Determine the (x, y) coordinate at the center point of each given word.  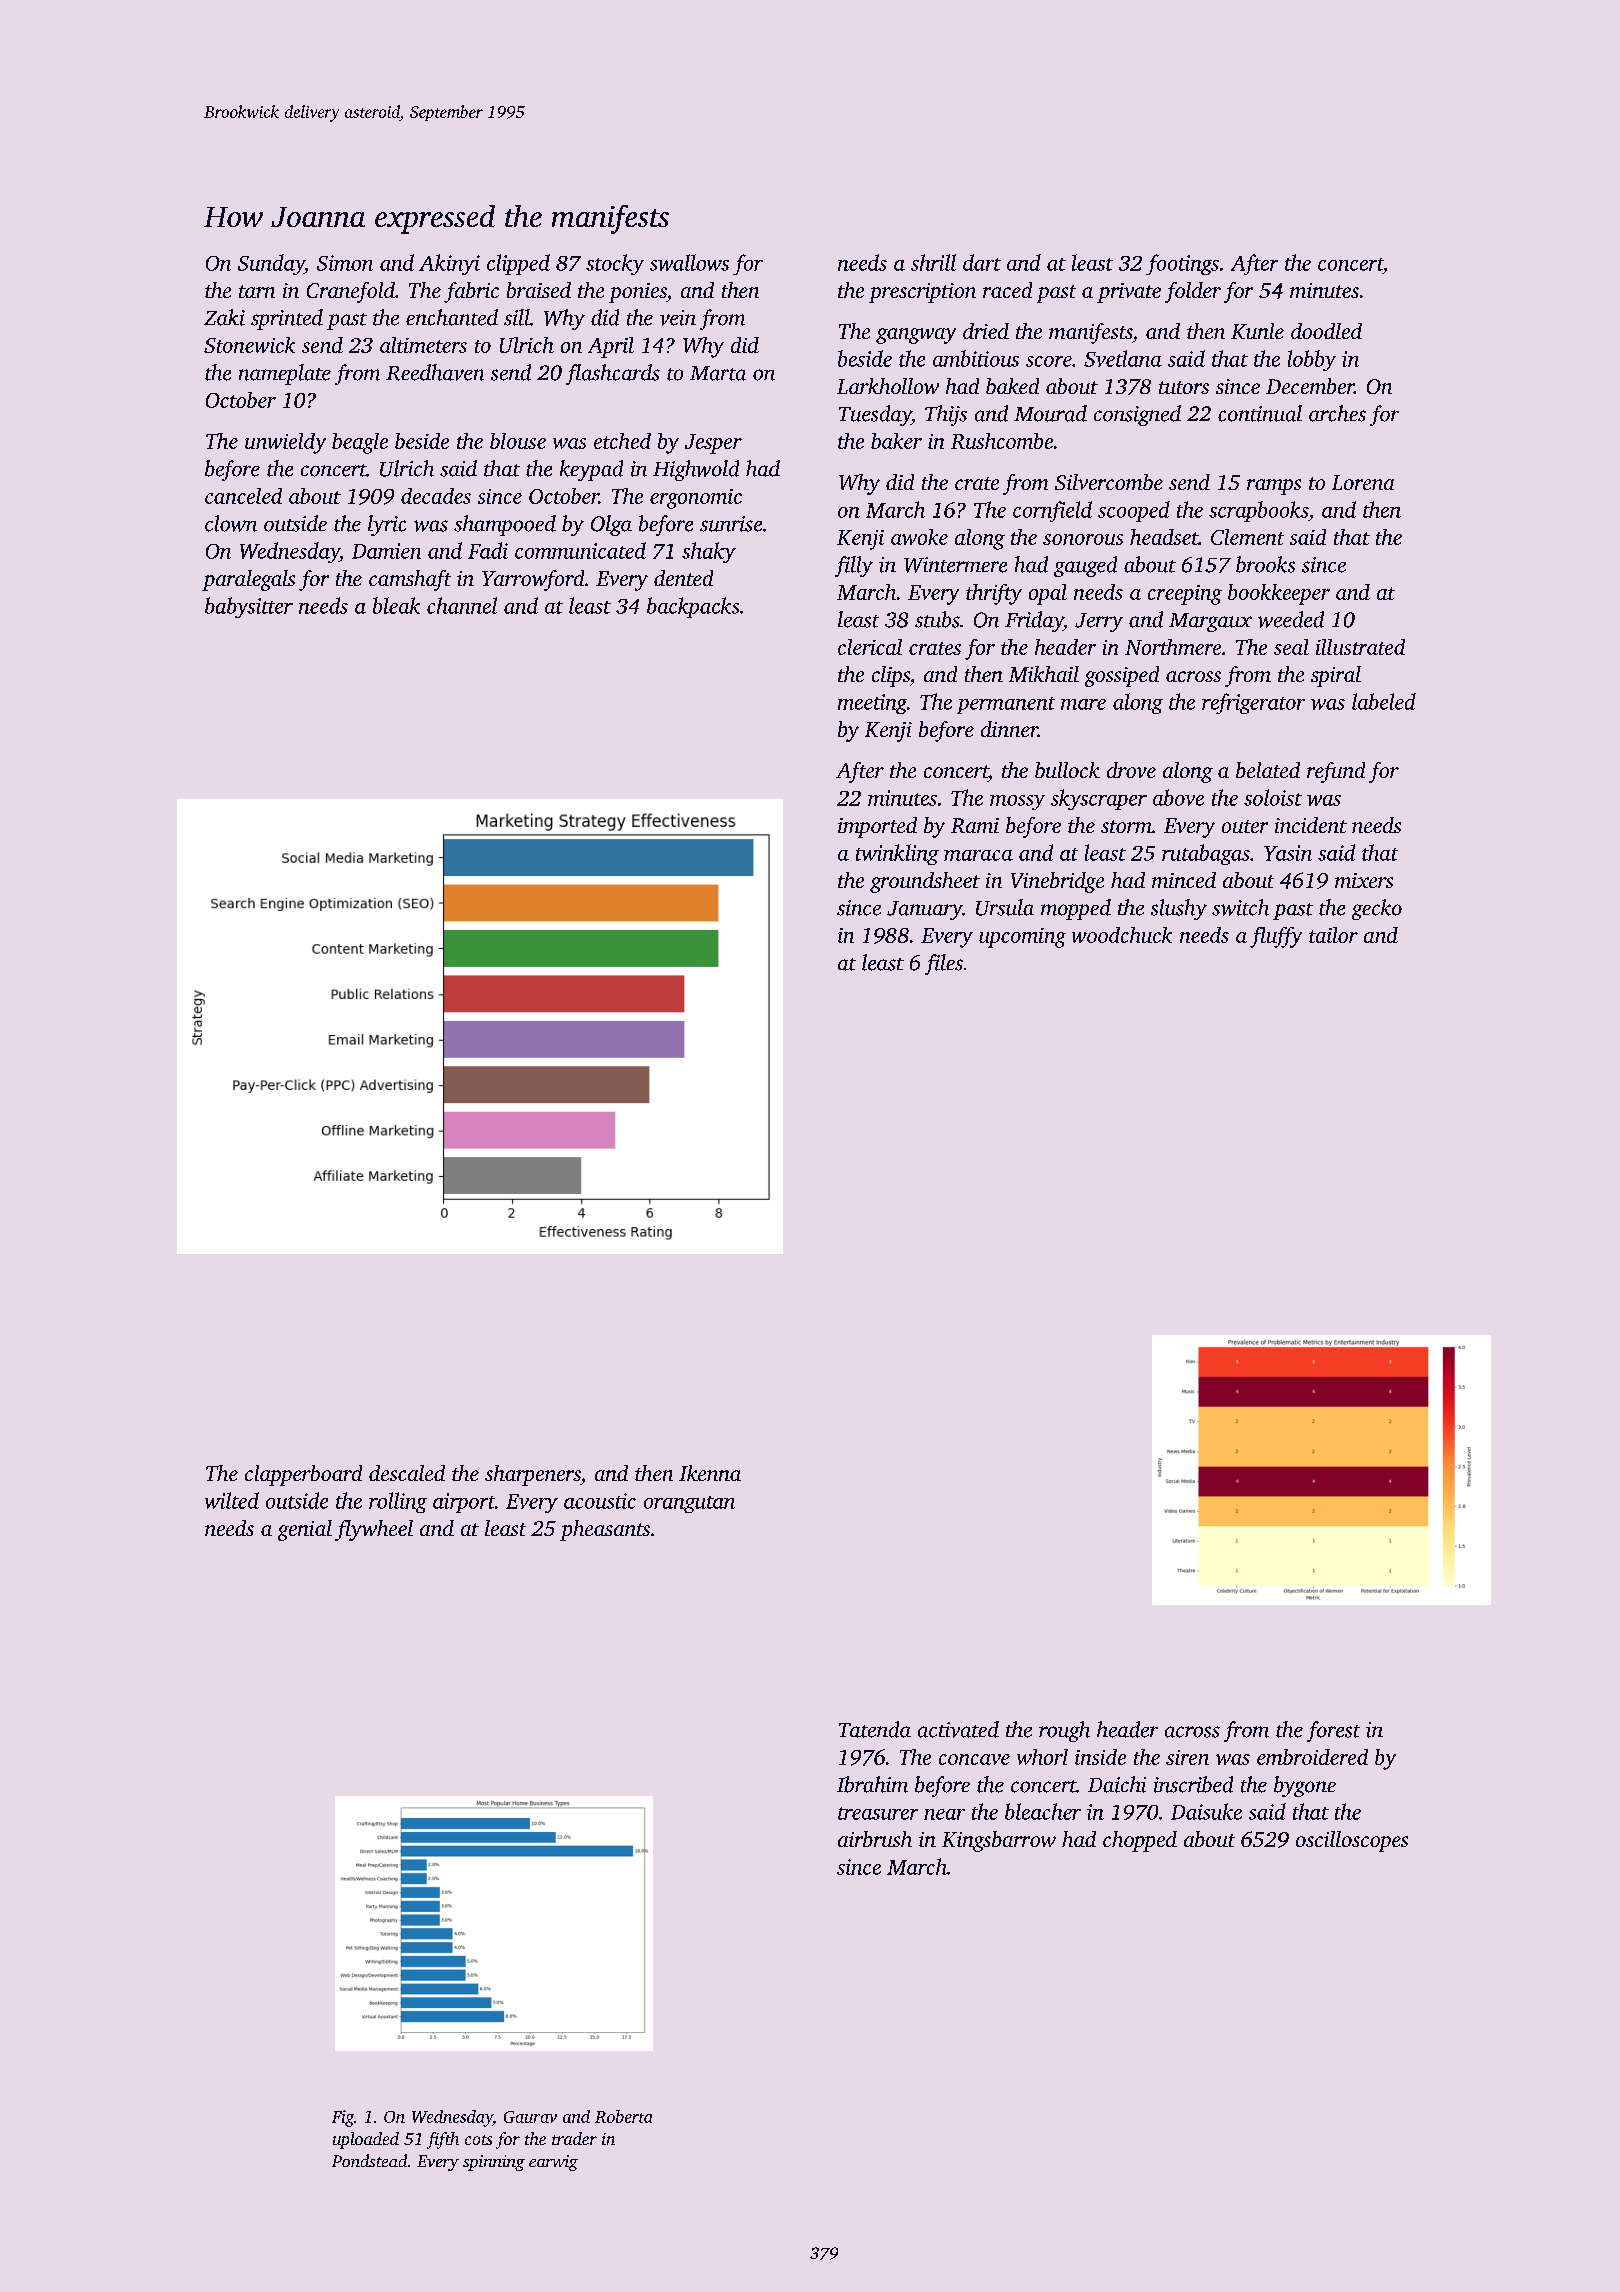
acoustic (600, 1501)
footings (1182, 264)
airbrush (875, 1839)
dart (982, 262)
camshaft (410, 580)
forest (1333, 1731)
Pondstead (369, 2160)
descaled (407, 1473)
